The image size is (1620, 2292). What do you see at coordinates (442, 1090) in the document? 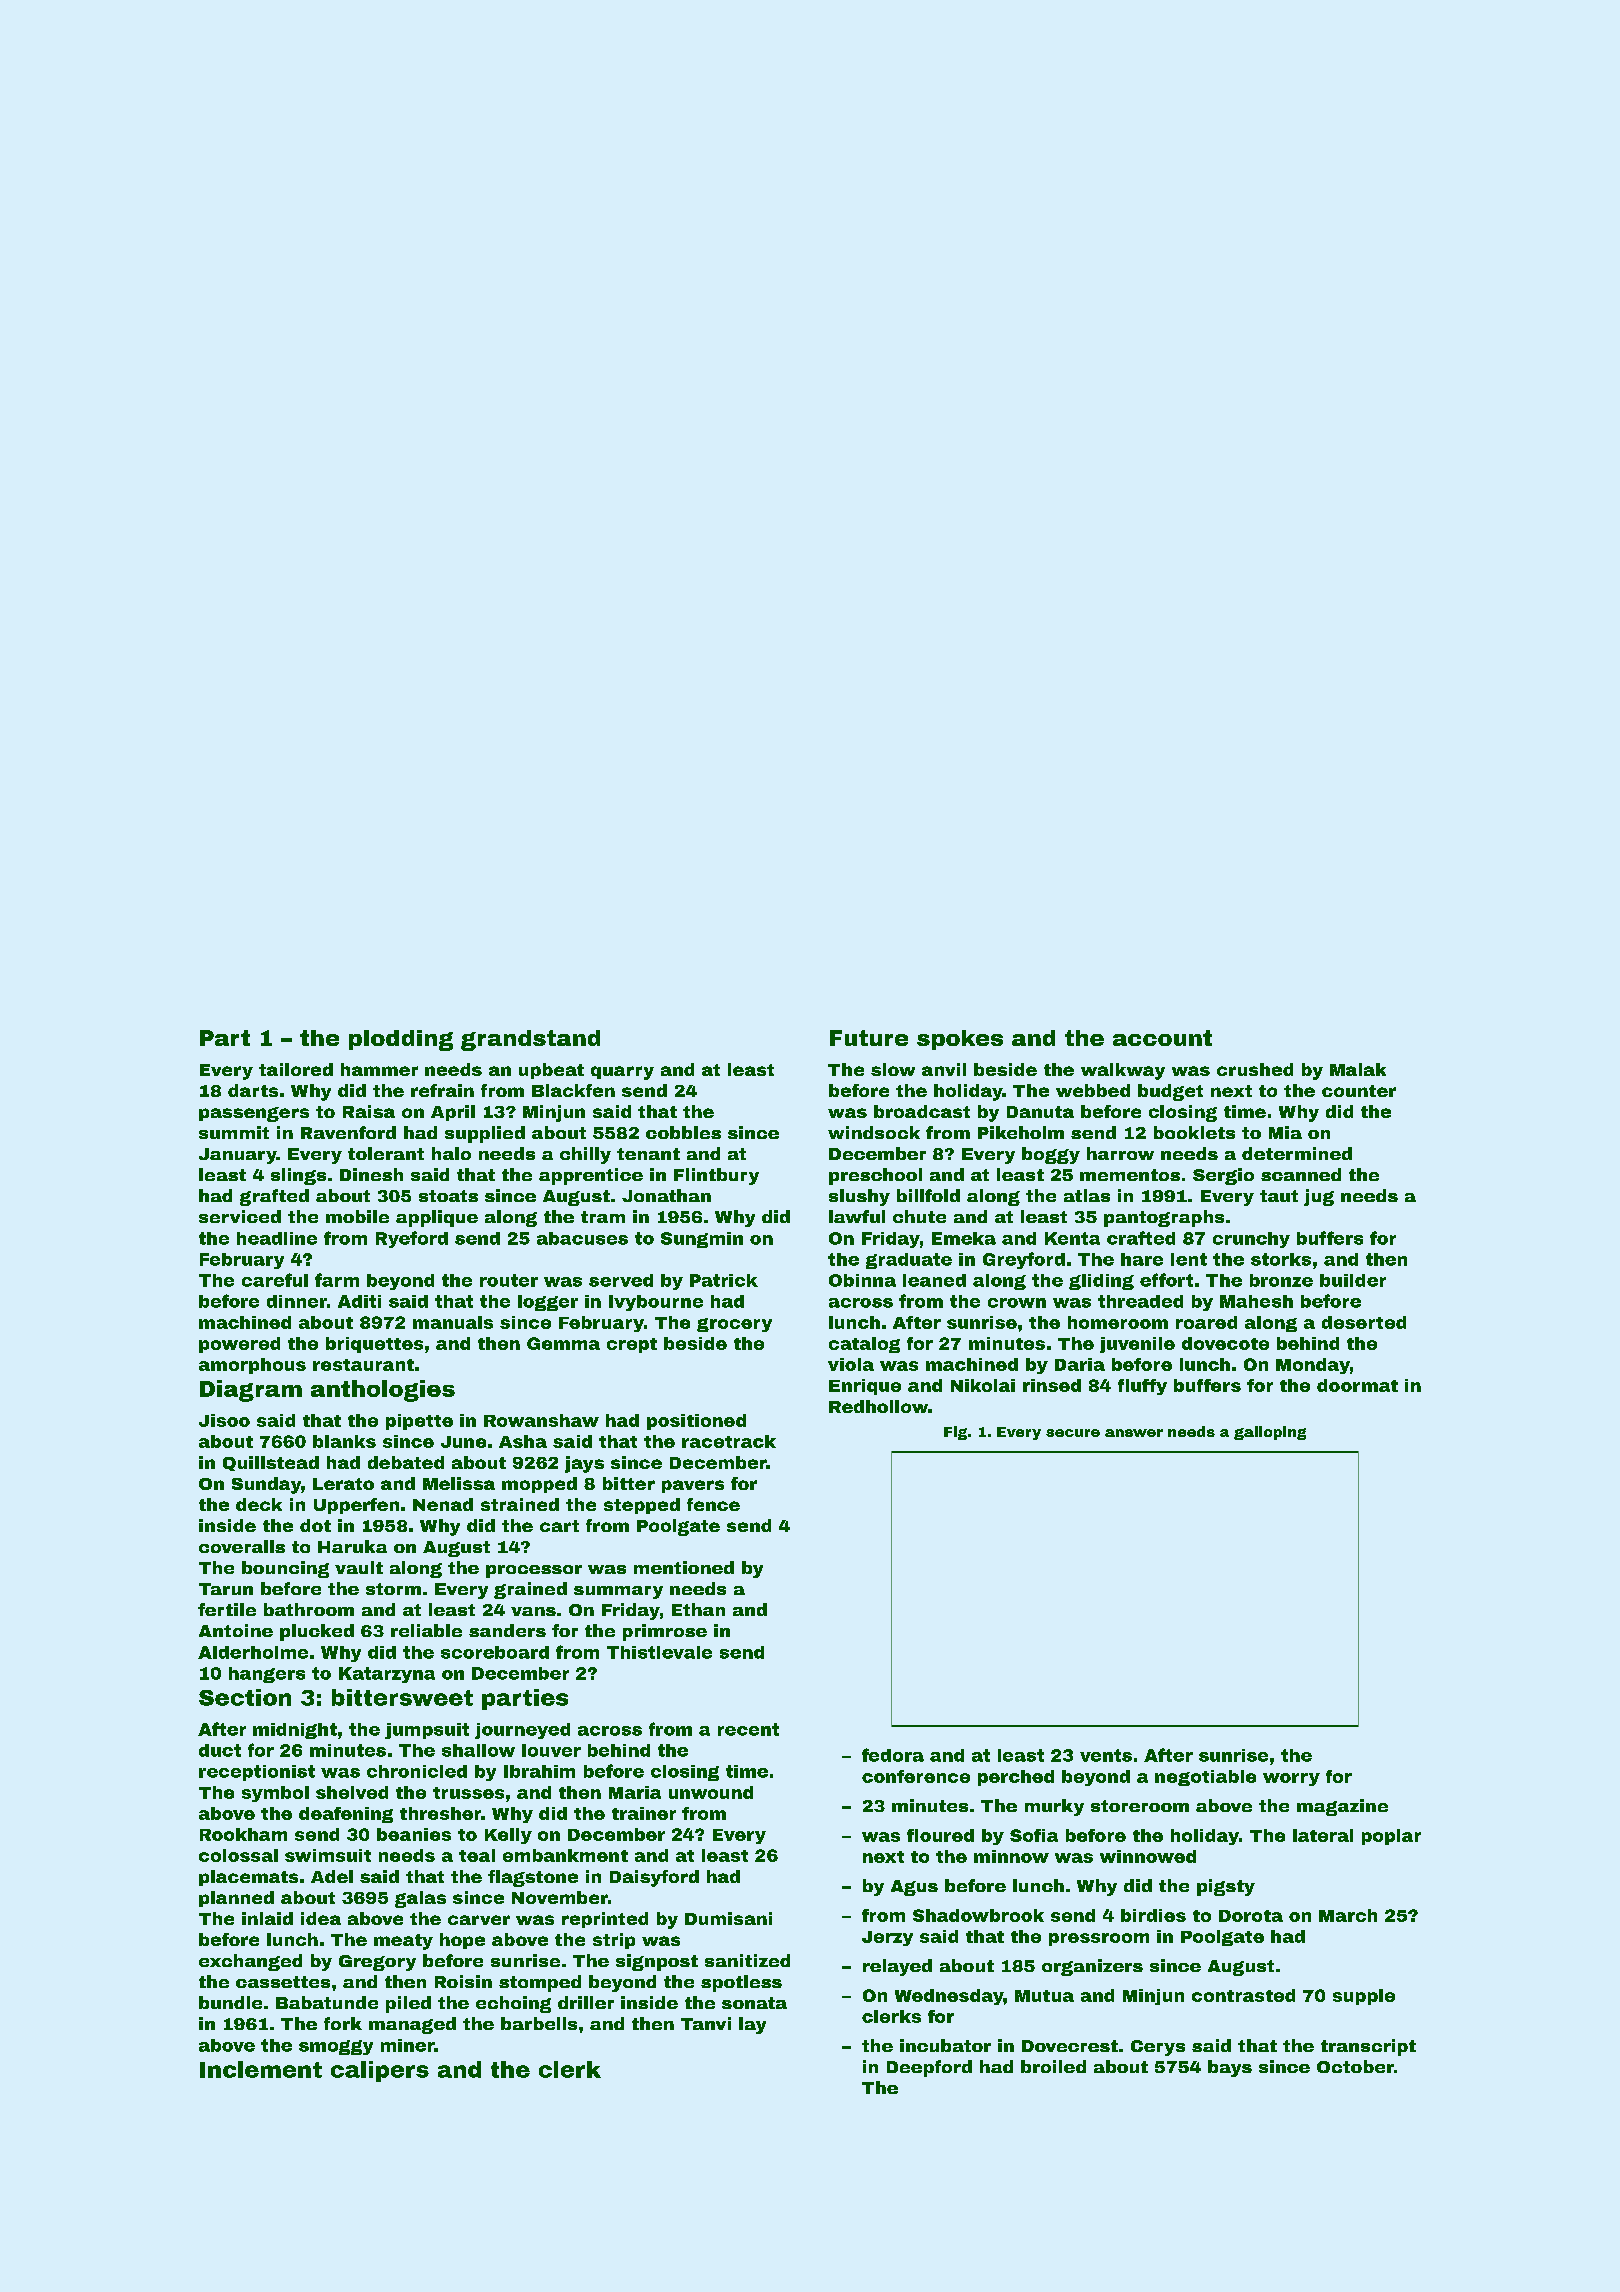
I see `refrain` at bounding box center [442, 1090].
